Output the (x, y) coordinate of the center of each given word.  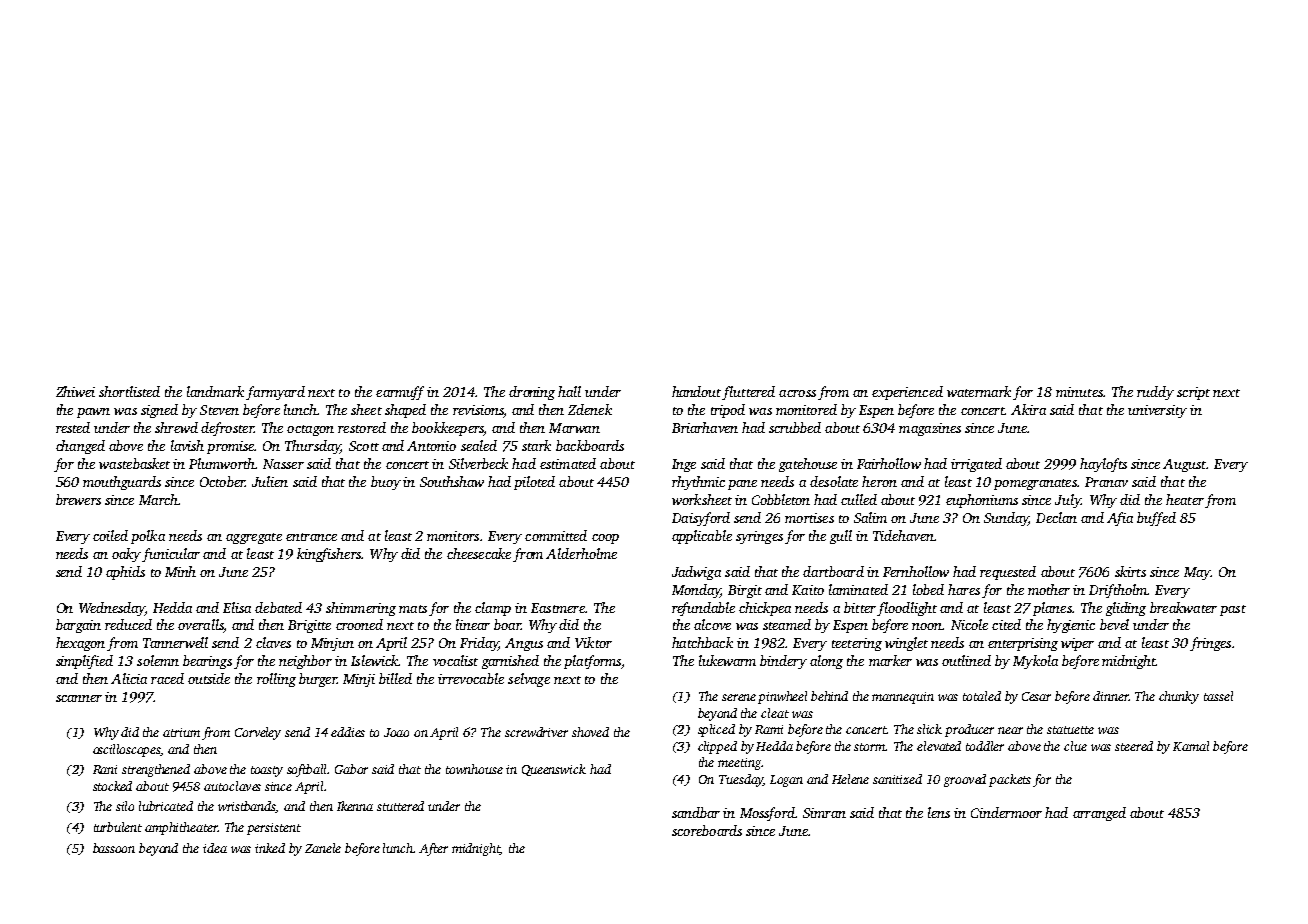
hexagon (80, 644)
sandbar (696, 812)
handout (697, 393)
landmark (215, 391)
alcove (712, 624)
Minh (180, 571)
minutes (1079, 392)
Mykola (1035, 662)
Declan (1056, 517)
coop (605, 539)
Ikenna (355, 806)
